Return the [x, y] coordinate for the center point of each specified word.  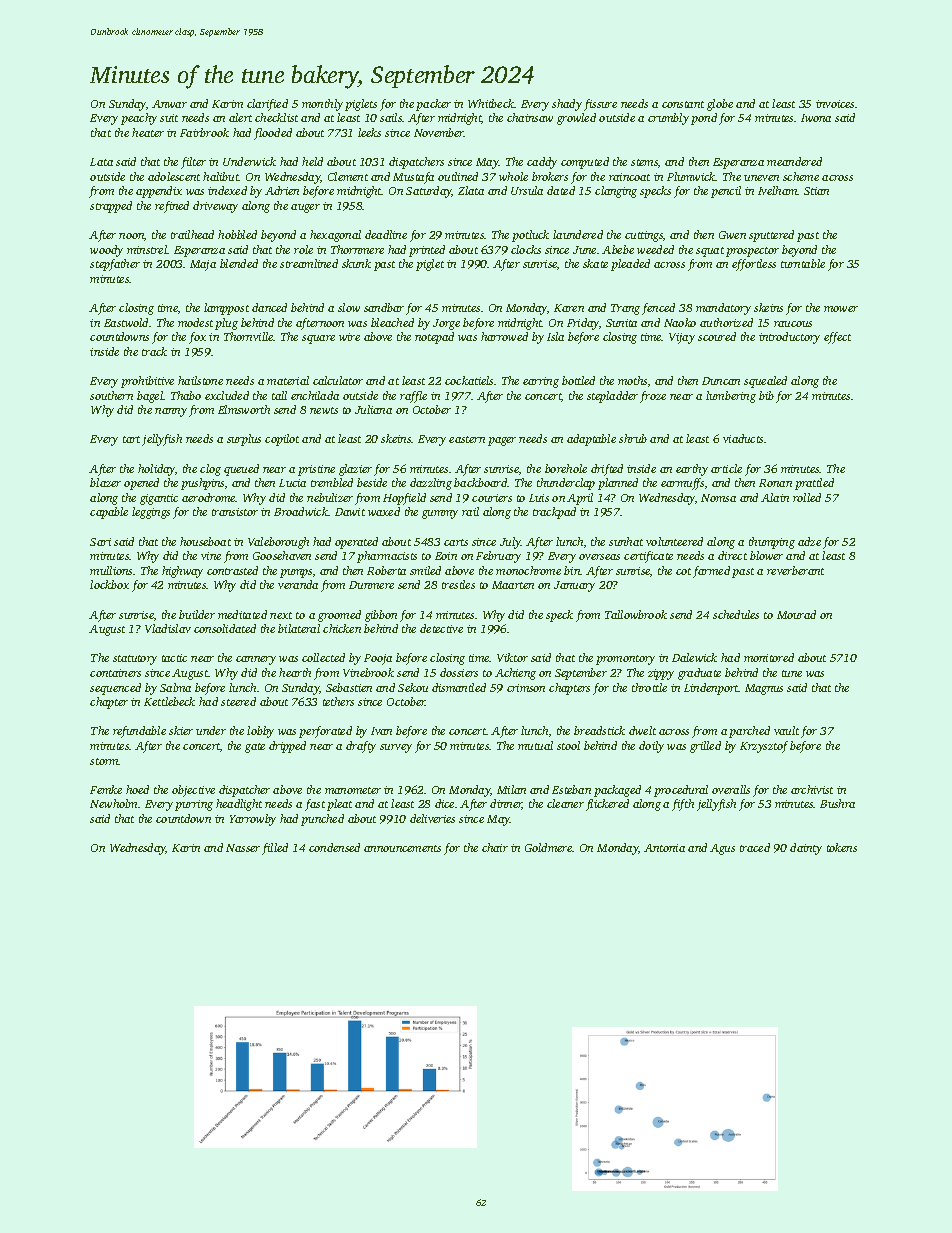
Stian [816, 191]
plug [226, 324]
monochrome [528, 570]
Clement [348, 176]
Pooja [378, 659]
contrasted [232, 570]
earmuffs [682, 484]
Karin [186, 848]
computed [585, 163]
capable [109, 513]
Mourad [796, 614]
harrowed [504, 336]
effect [837, 338]
